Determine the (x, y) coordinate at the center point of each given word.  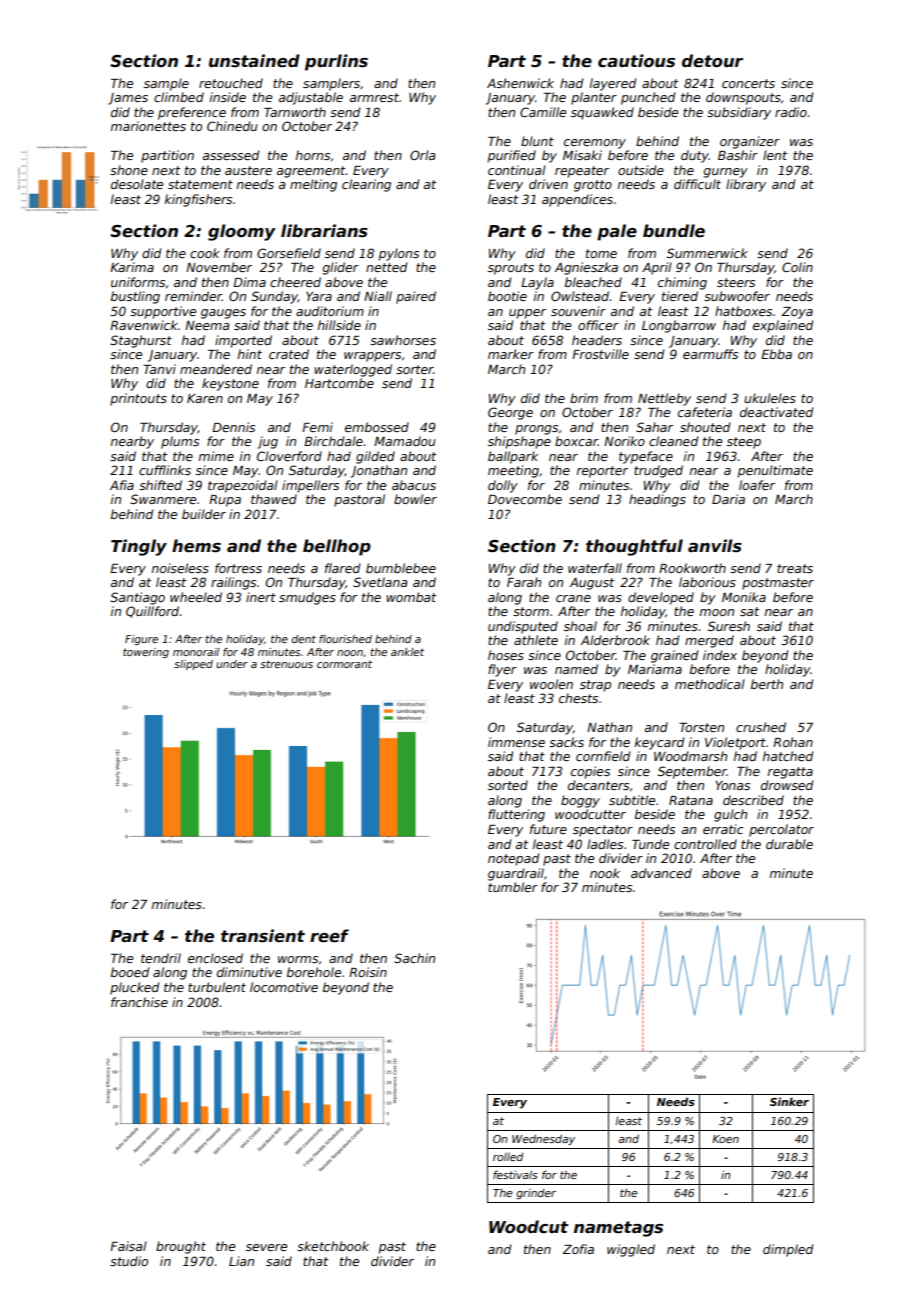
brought (181, 1247)
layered (613, 84)
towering (146, 653)
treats (795, 568)
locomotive (284, 987)
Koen (725, 1139)
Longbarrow (679, 326)
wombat (411, 597)
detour (712, 61)
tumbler (513, 887)
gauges (223, 314)
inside (228, 97)
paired (416, 297)
